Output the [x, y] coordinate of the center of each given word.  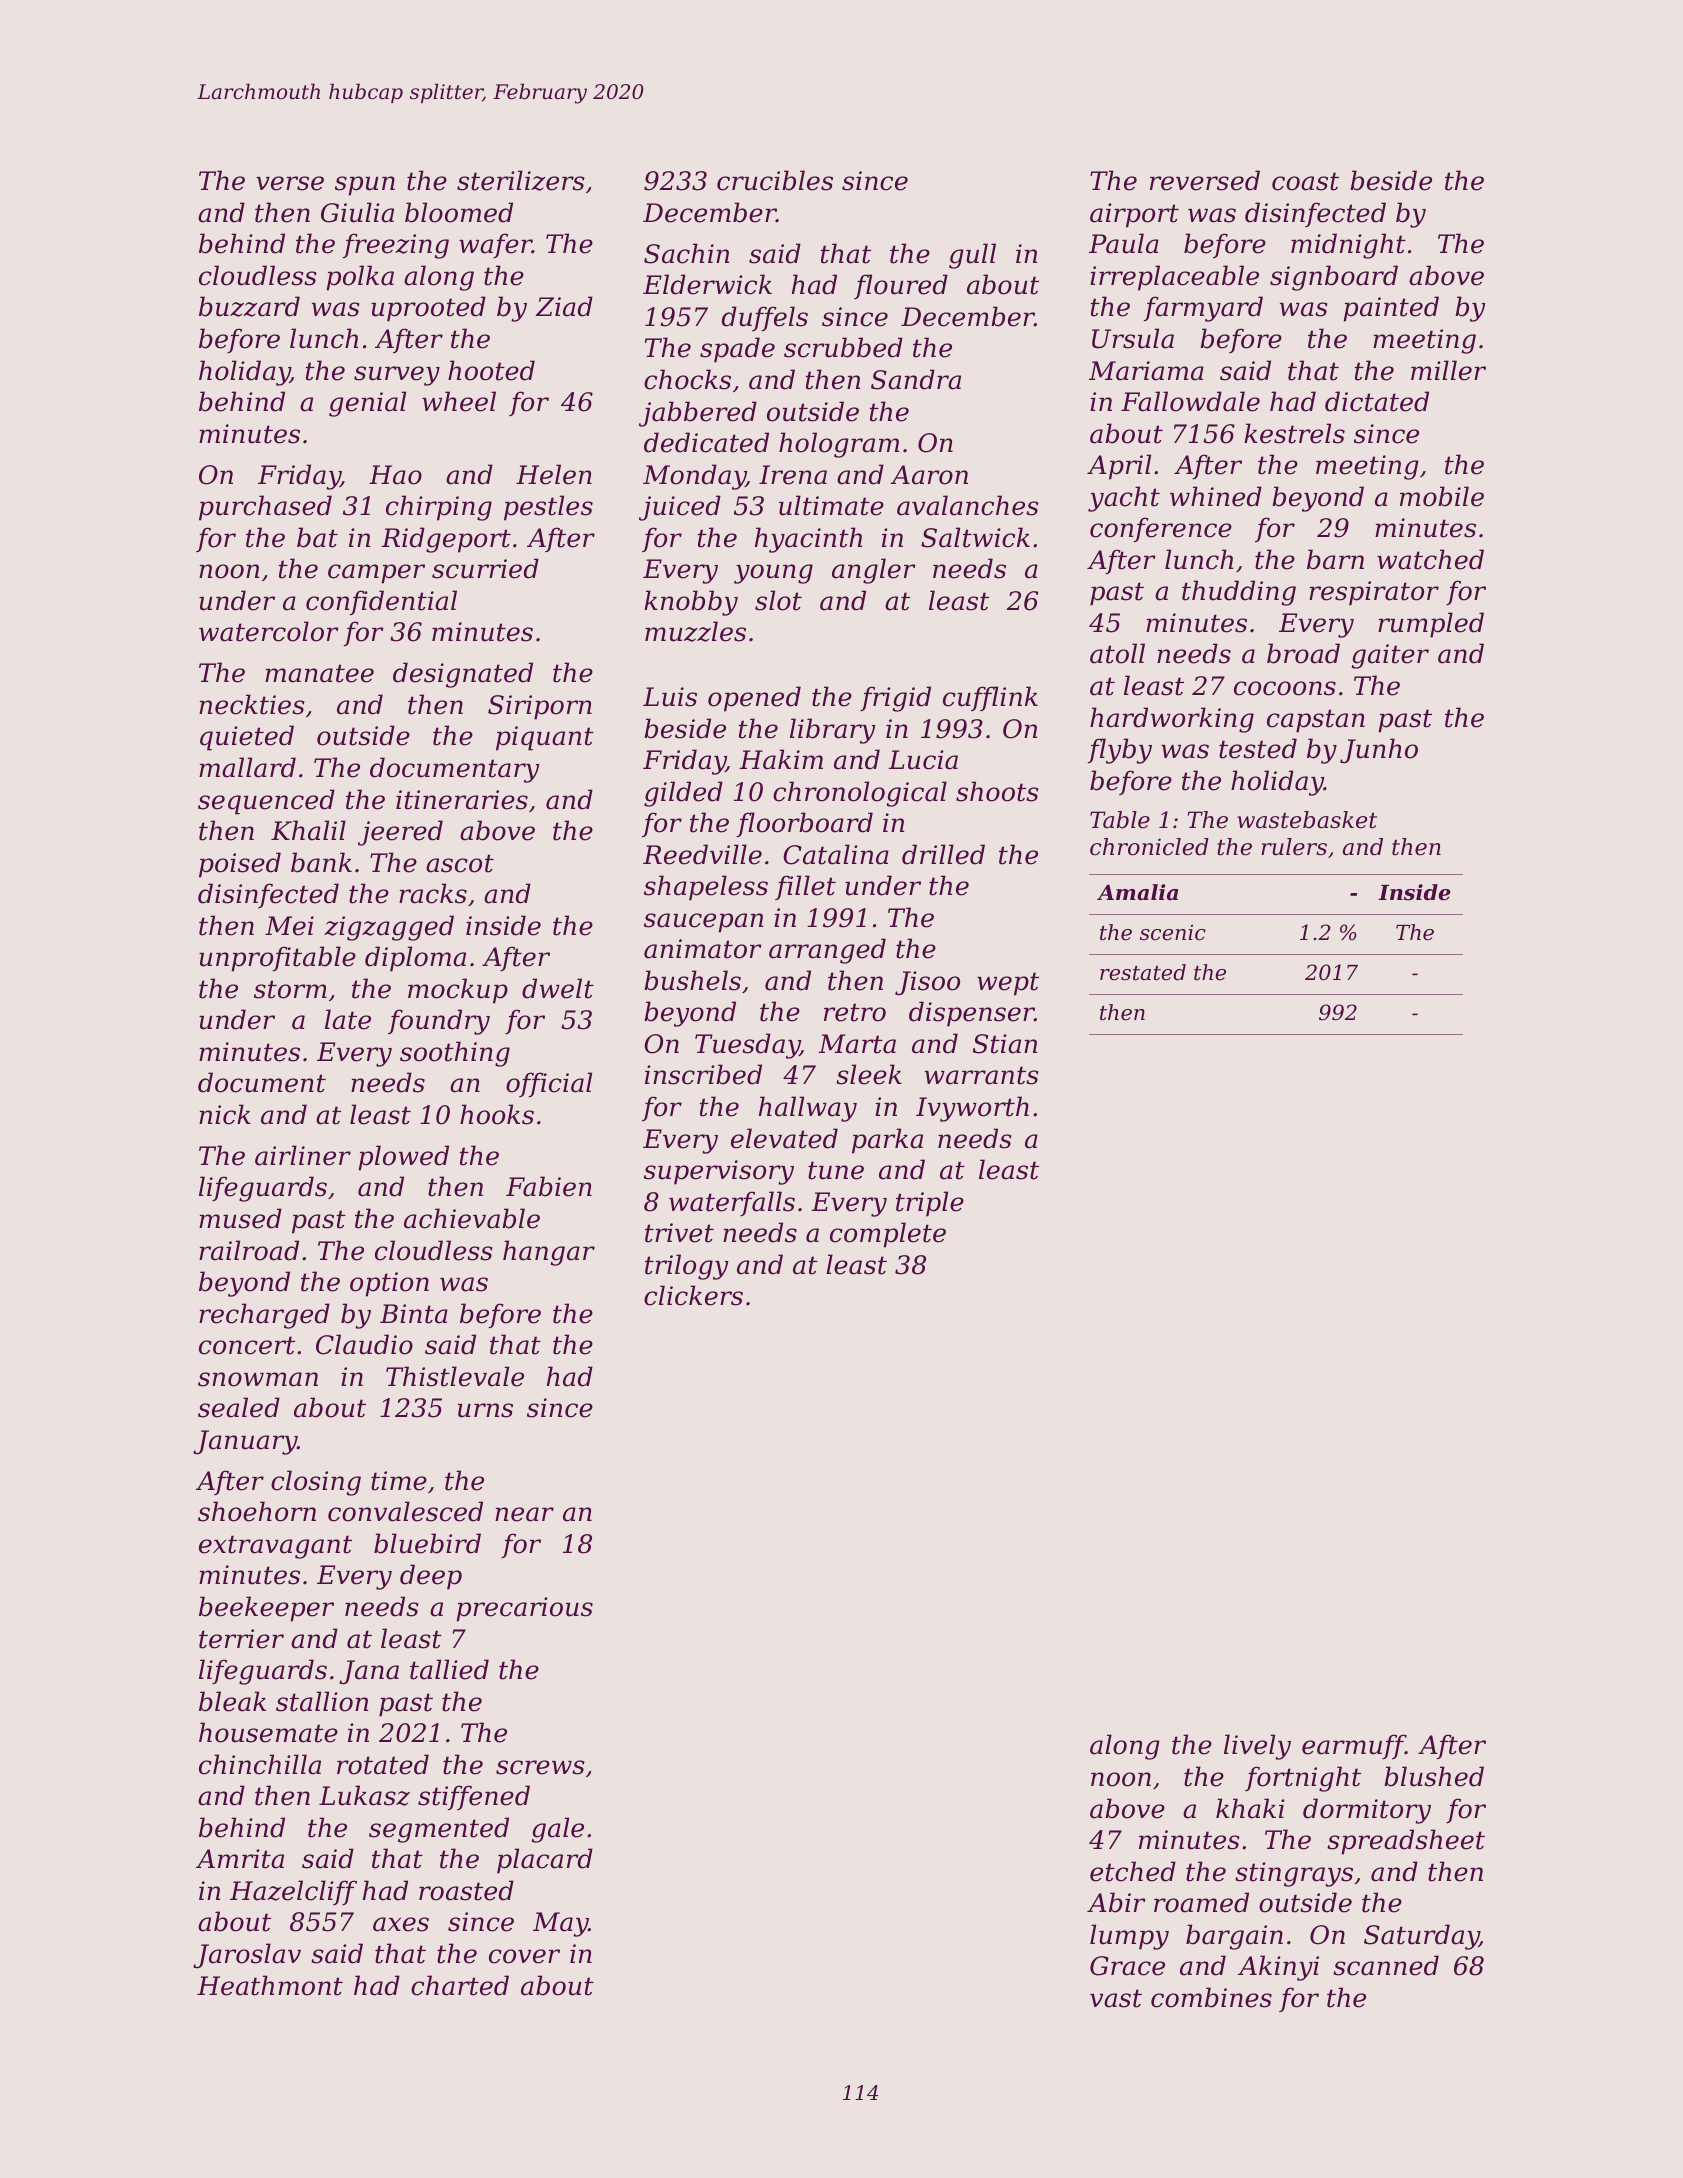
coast [1305, 181]
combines [1211, 1997]
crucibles [775, 180]
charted [460, 1985]
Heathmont [270, 1985]
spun [365, 186]
